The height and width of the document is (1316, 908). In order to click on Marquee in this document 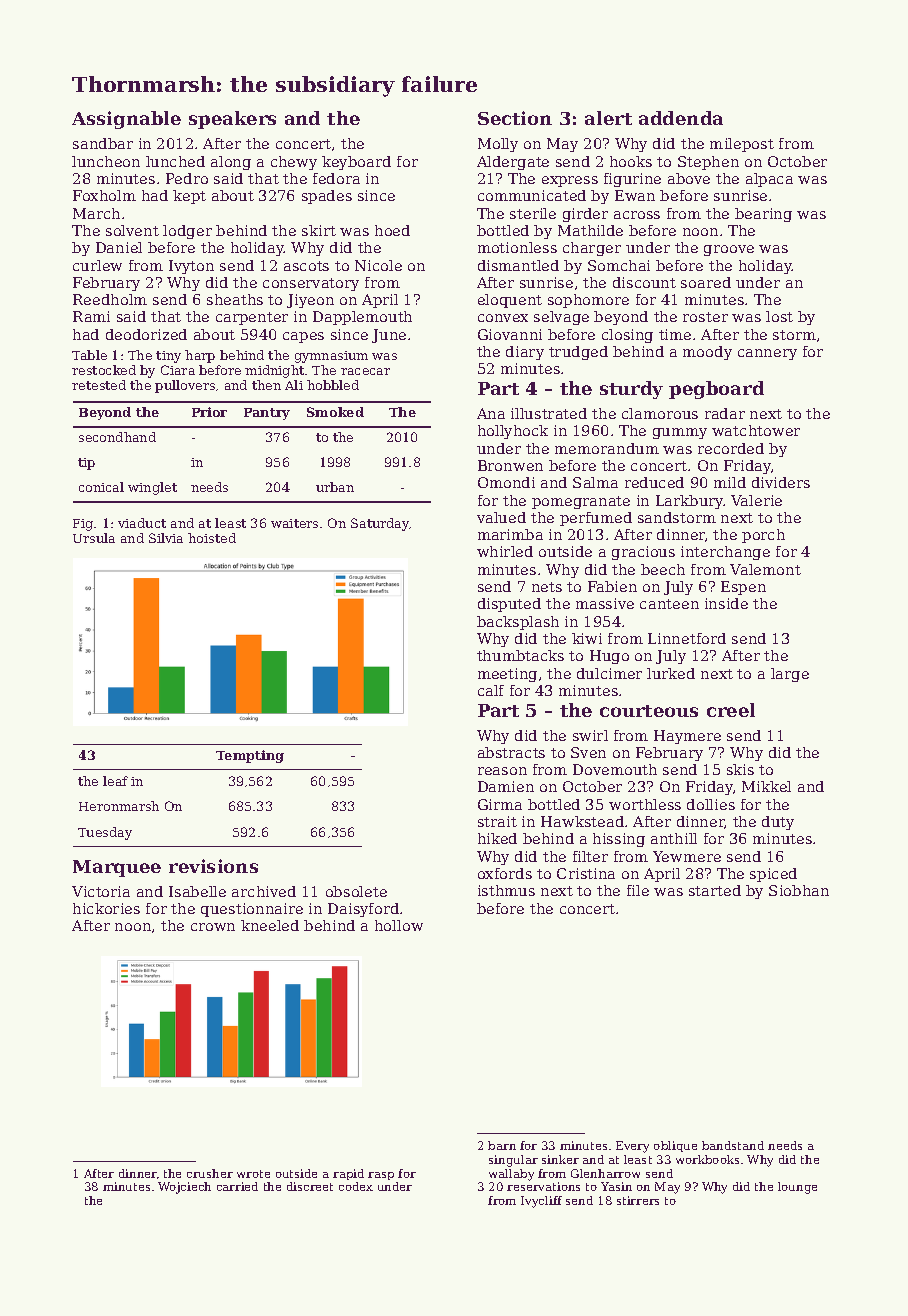, I will do `click(117, 868)`.
